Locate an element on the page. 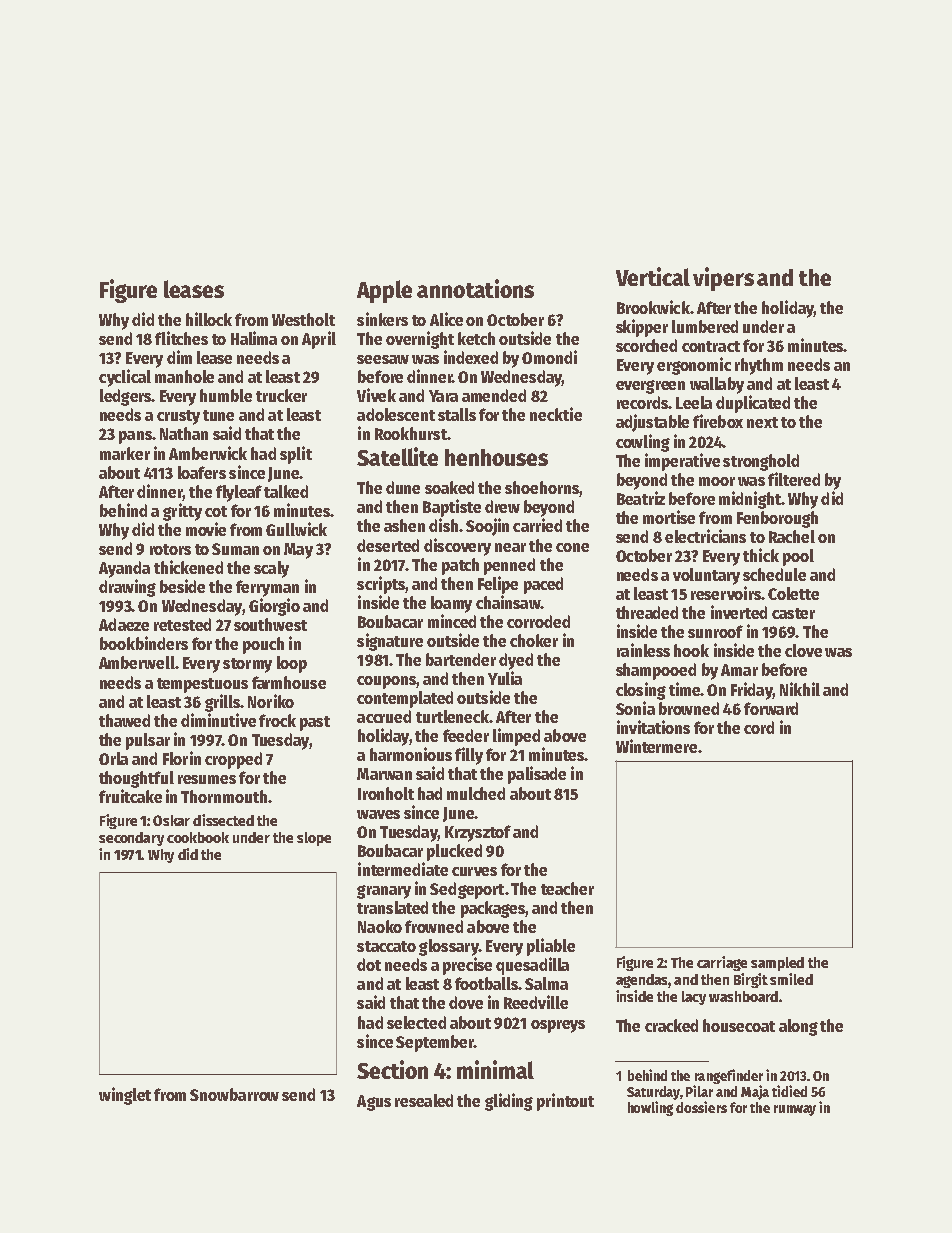  howling is located at coordinates (650, 1108).
